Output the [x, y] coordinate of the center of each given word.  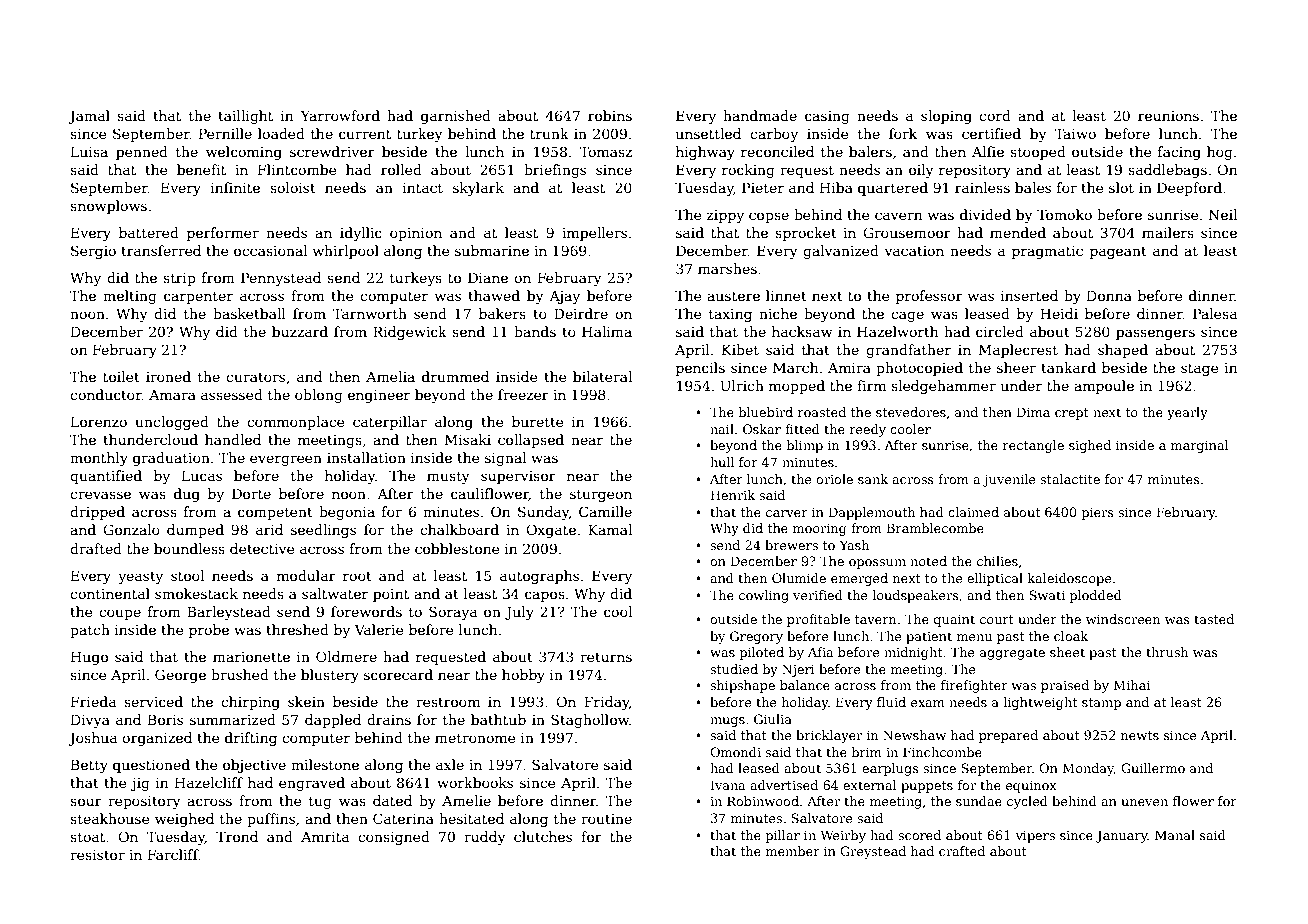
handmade [760, 115]
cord [995, 115]
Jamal [89, 117]
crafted [962, 851]
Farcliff [173, 854]
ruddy [485, 838]
